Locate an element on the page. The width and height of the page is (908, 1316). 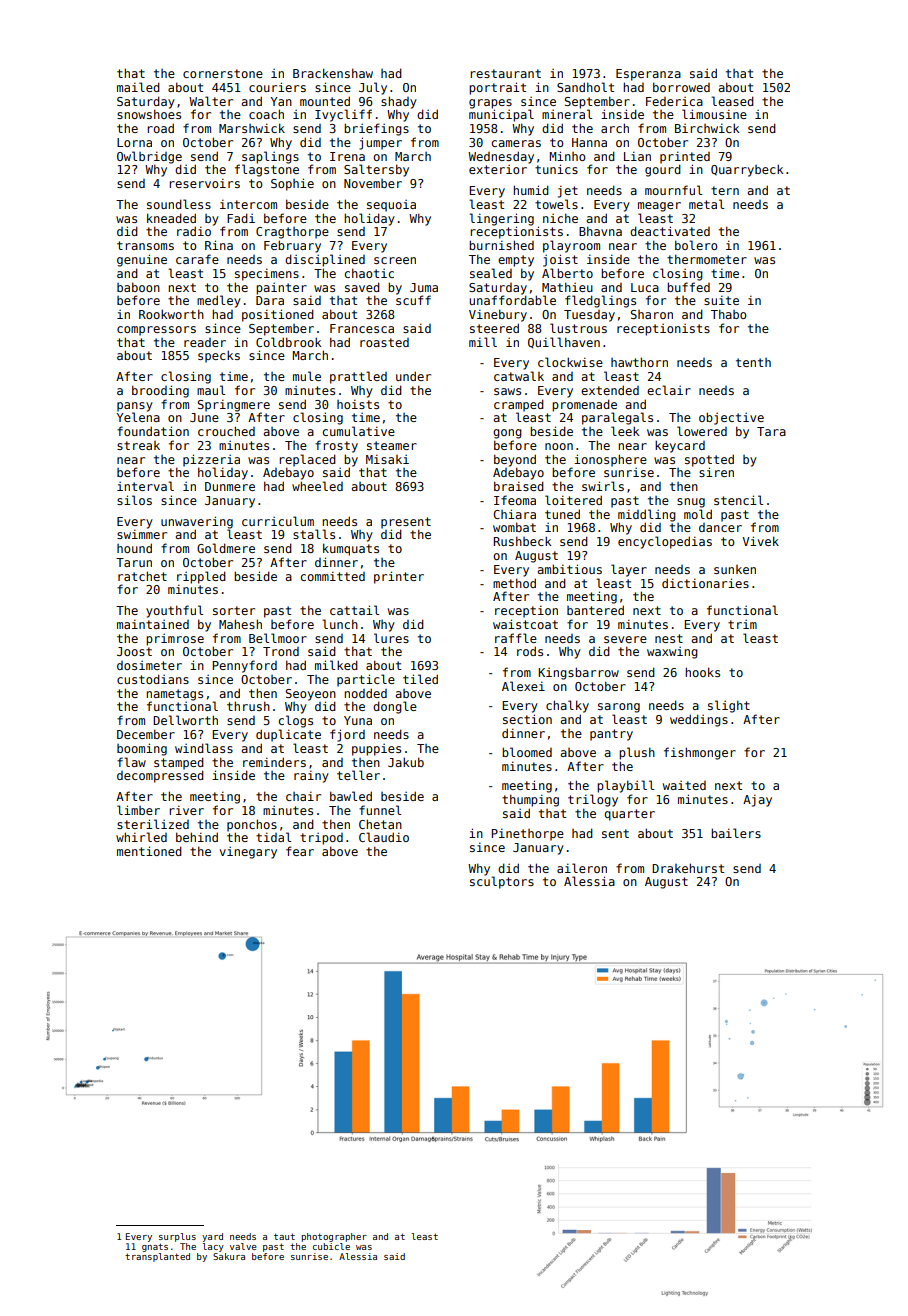
printer is located at coordinates (399, 577).
